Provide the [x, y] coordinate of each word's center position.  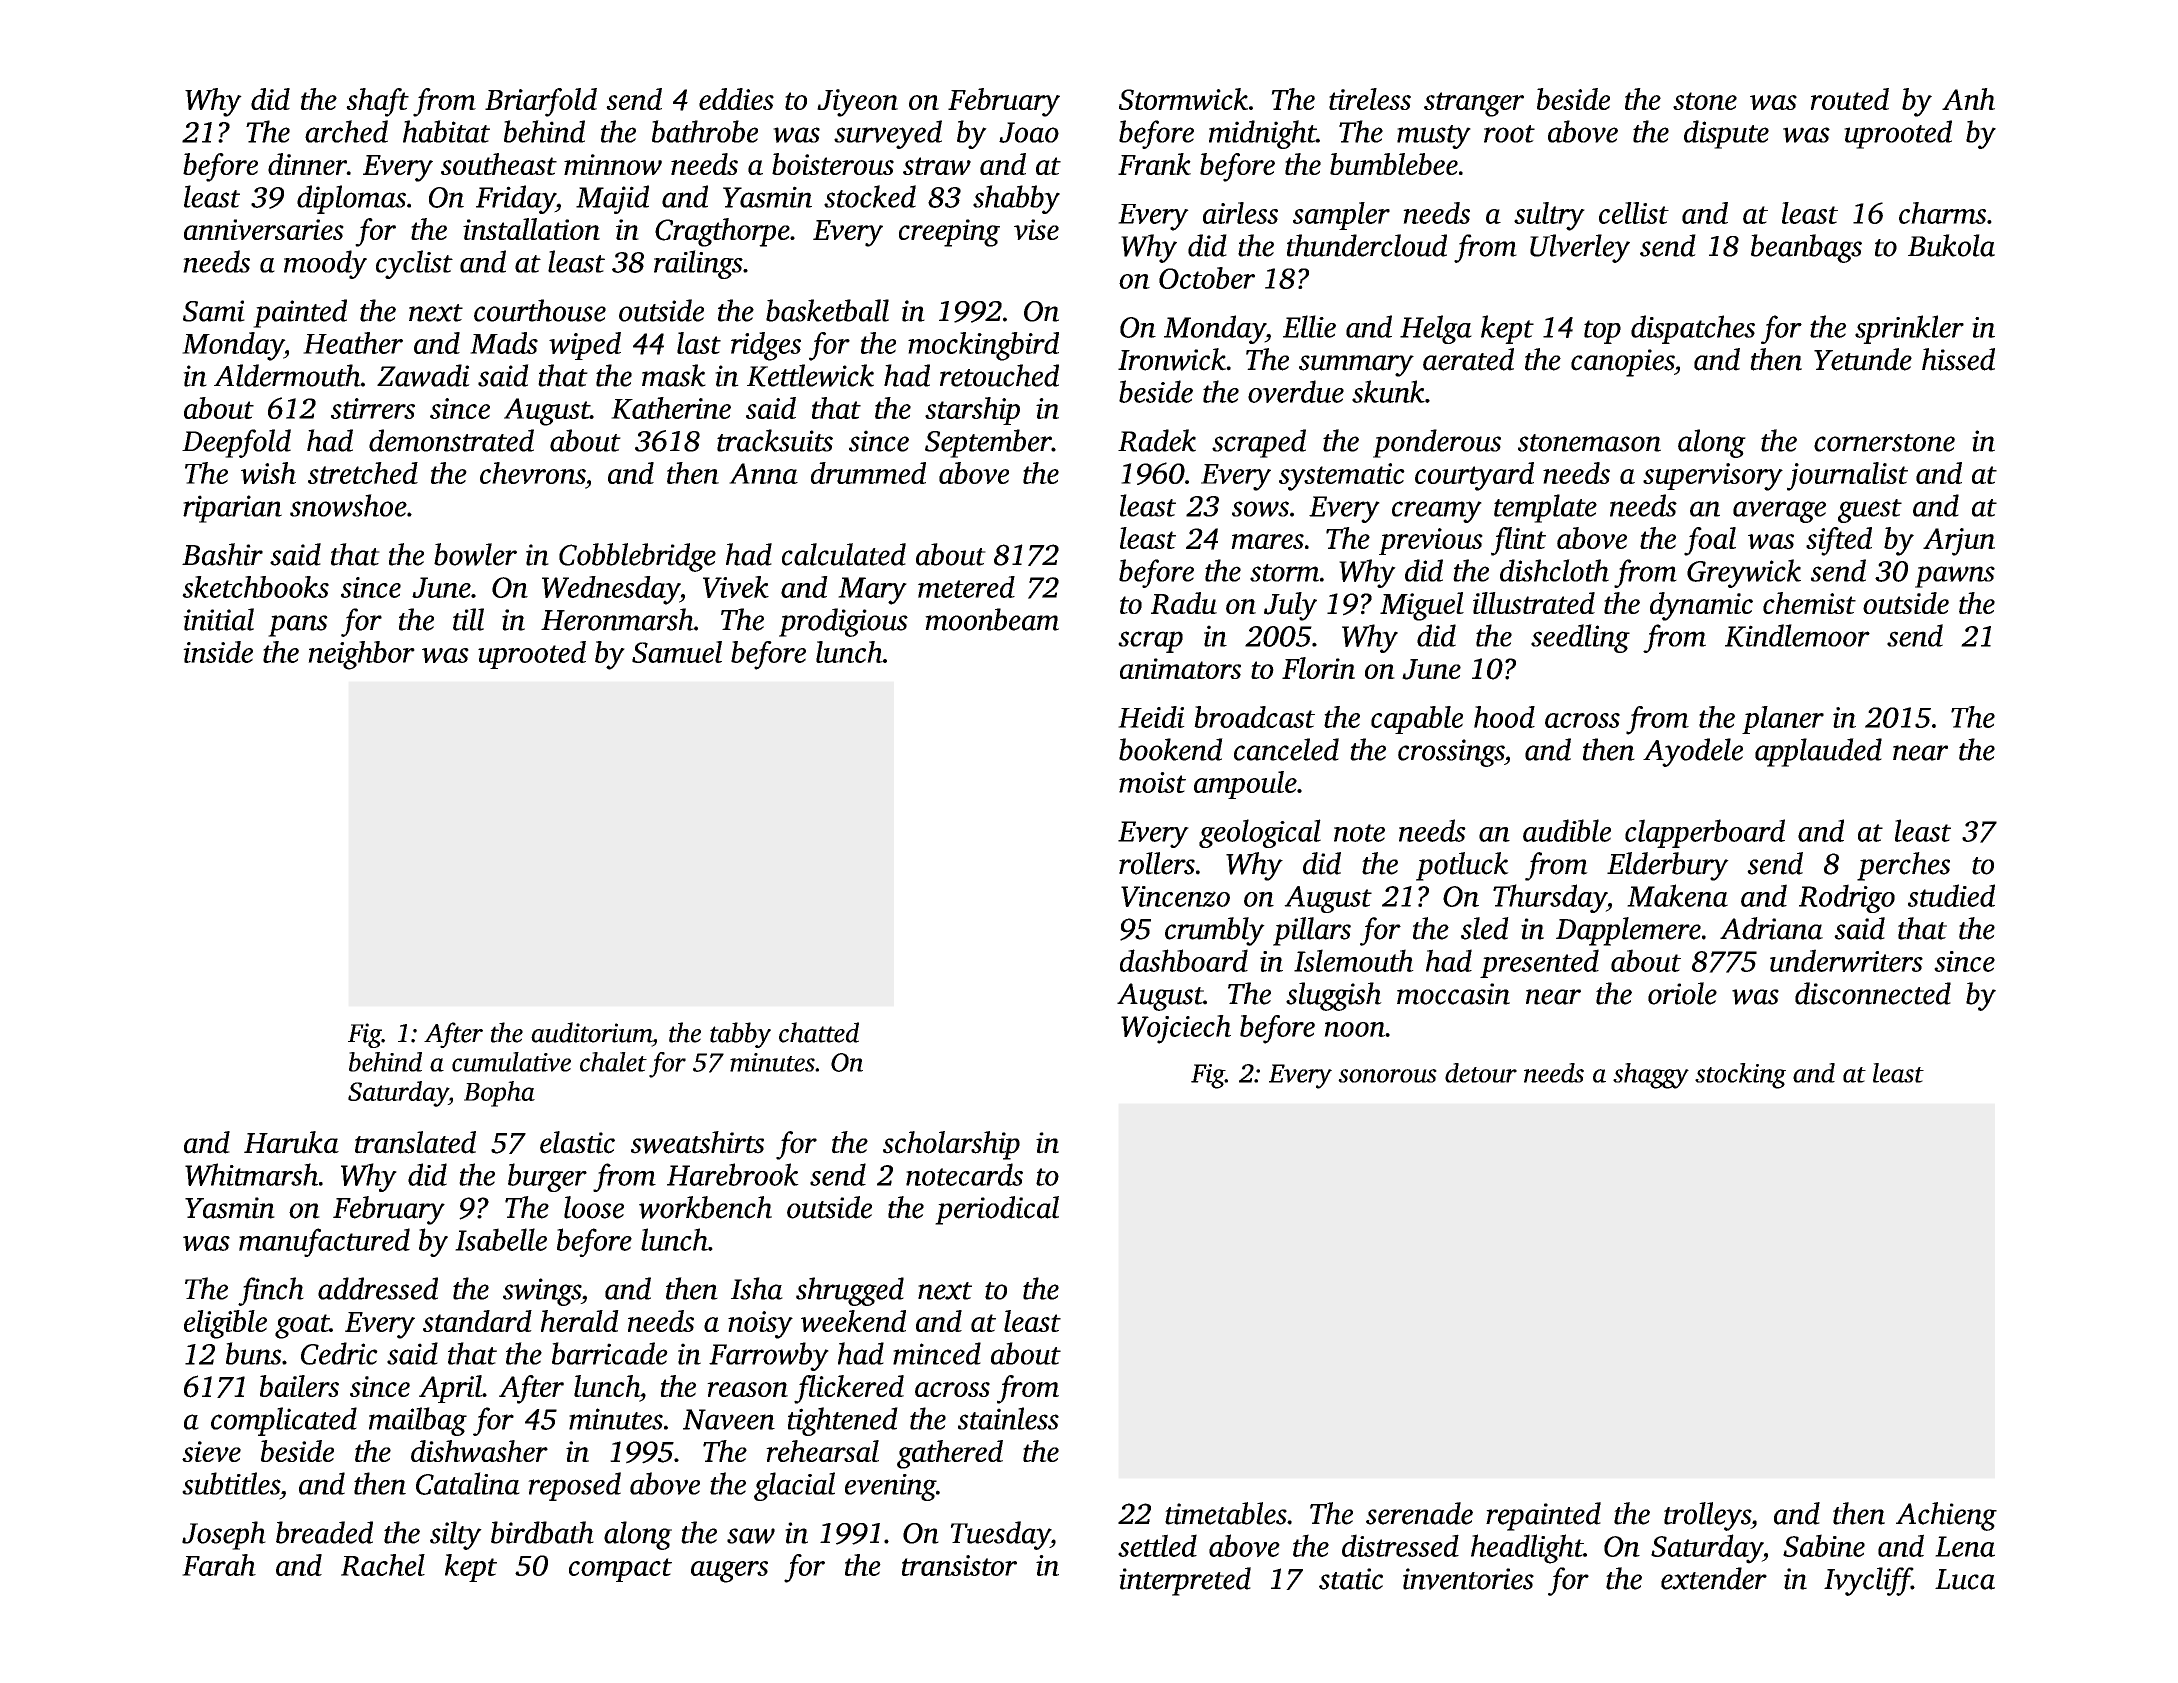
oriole [1682, 993]
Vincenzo [1175, 896]
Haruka [291, 1142]
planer [1783, 720]
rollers [1157, 863]
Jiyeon [857, 103]
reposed [574, 1486]
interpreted [1185, 1581]
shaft [377, 102]
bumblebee [1394, 164]
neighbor [361, 655]
